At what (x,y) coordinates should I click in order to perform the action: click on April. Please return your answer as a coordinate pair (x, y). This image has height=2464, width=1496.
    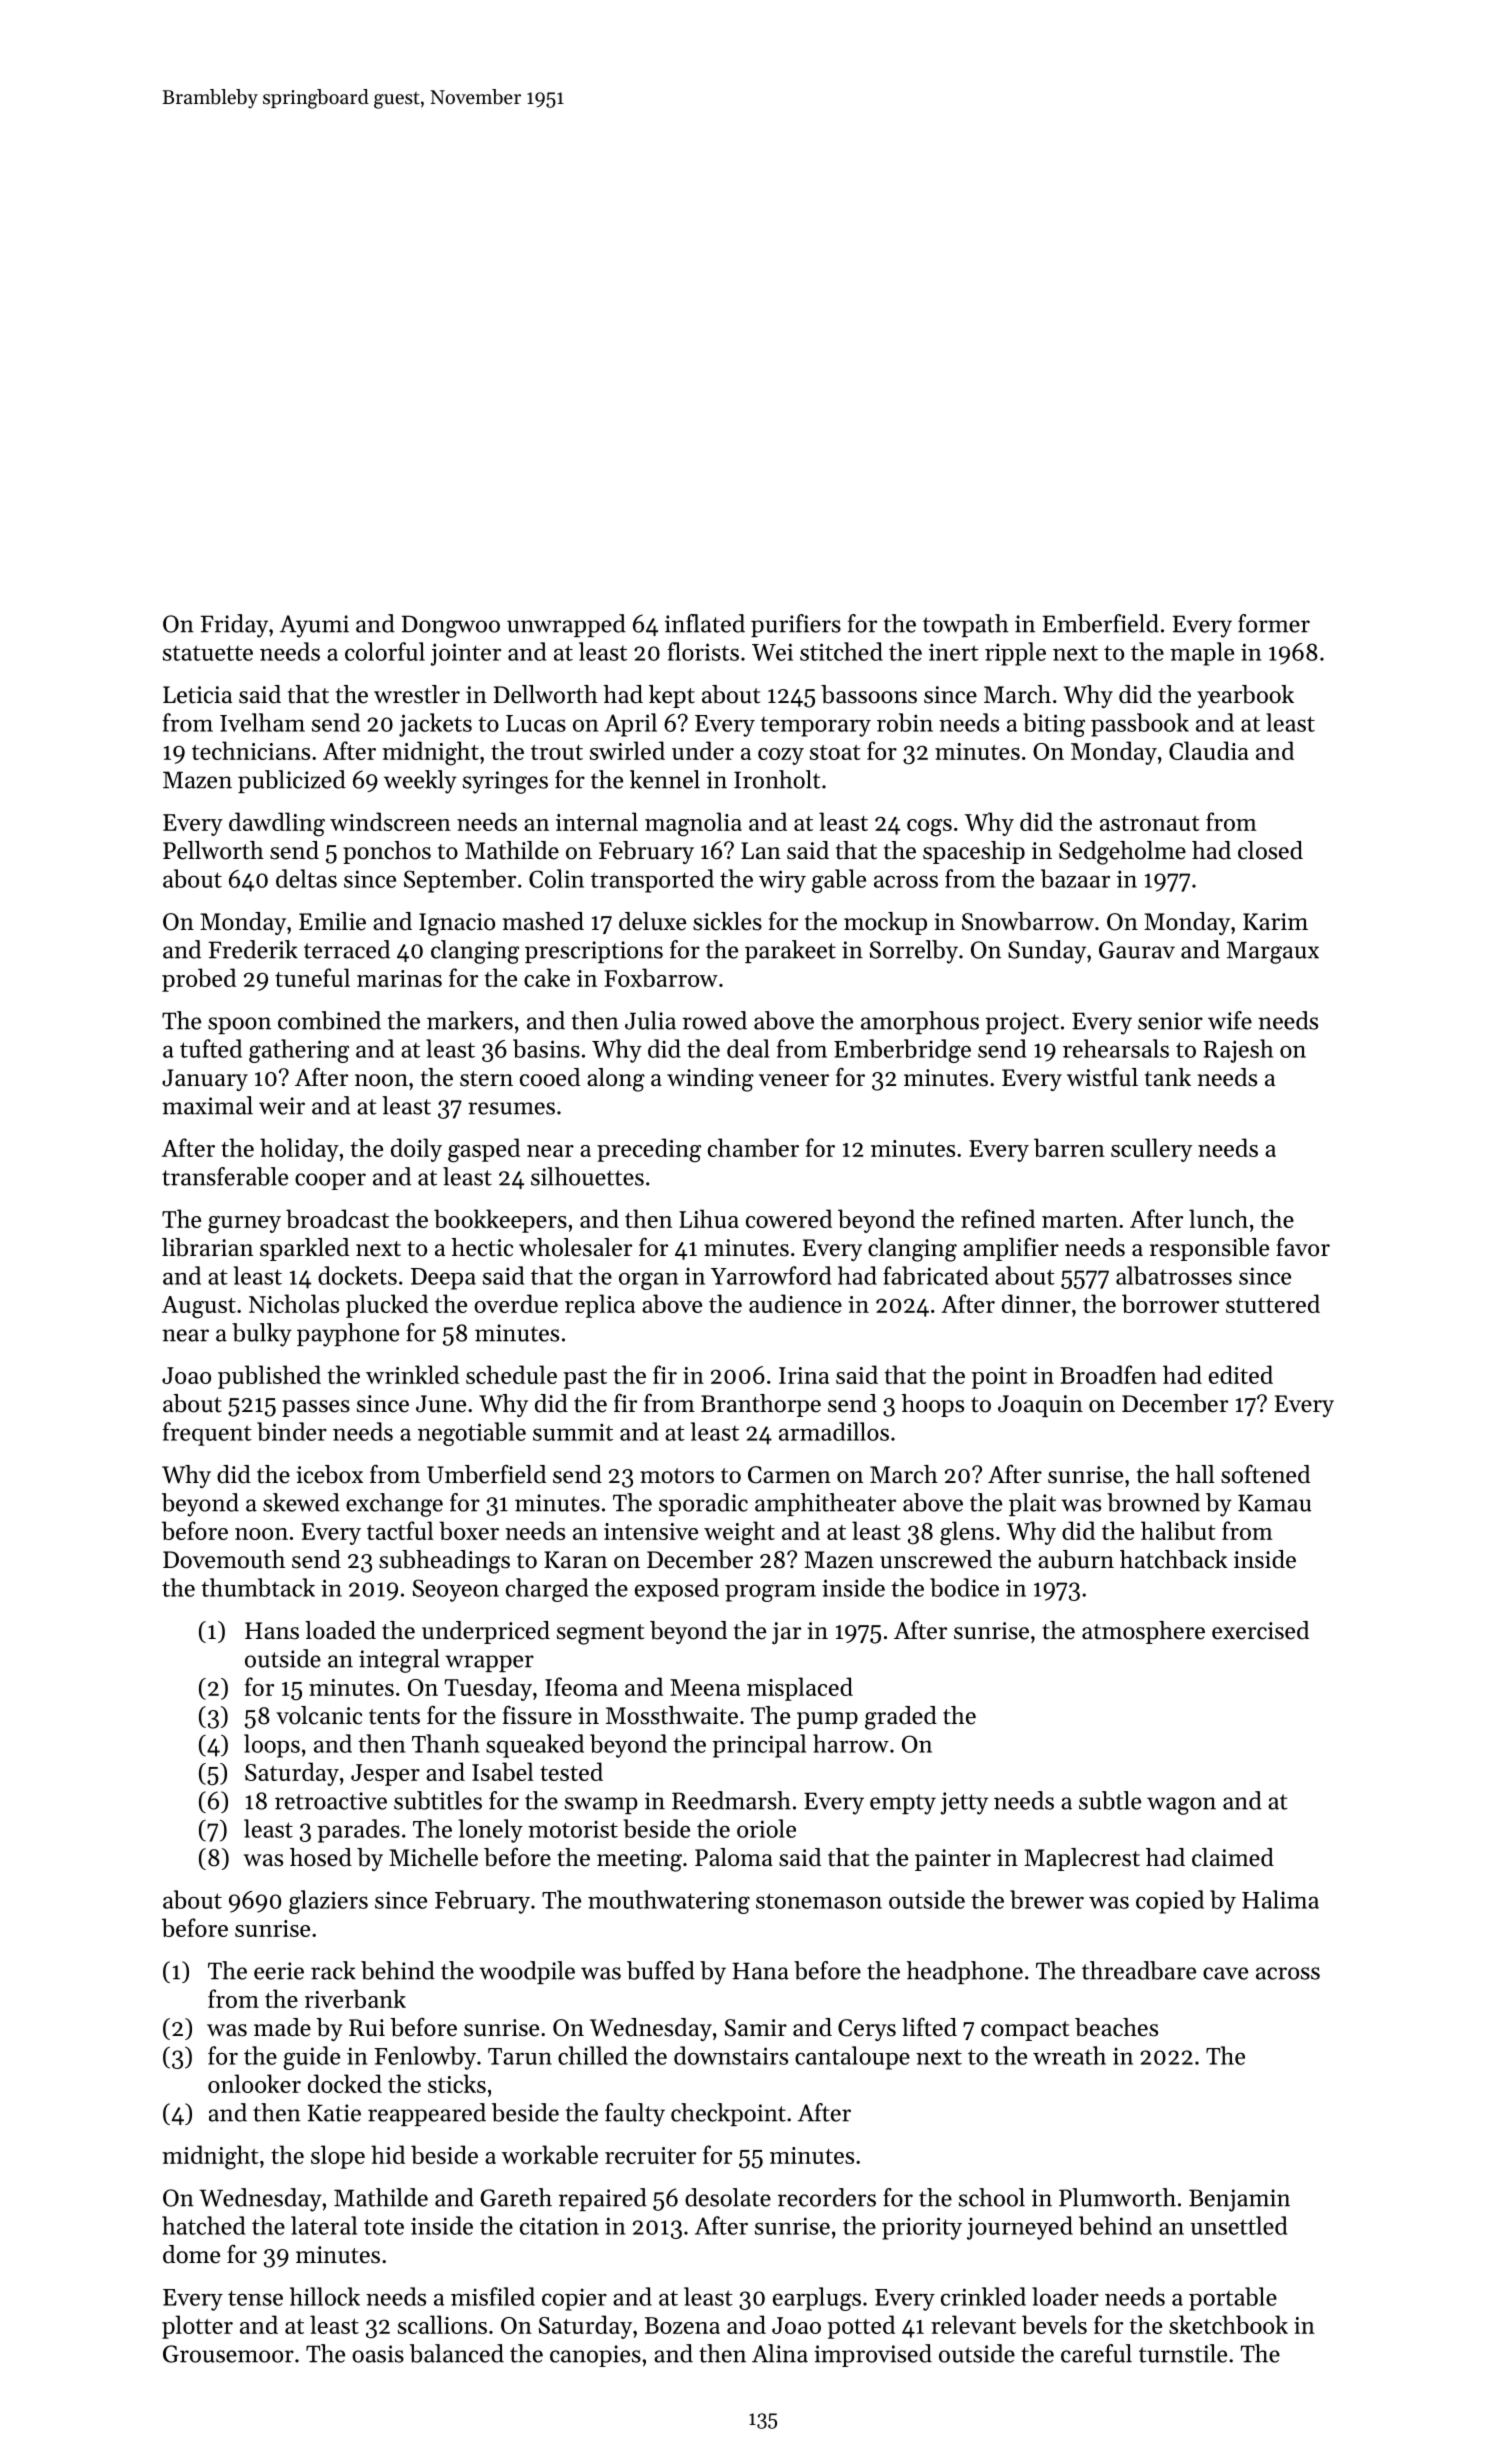
    Looking at the image, I should click on (630, 725).
